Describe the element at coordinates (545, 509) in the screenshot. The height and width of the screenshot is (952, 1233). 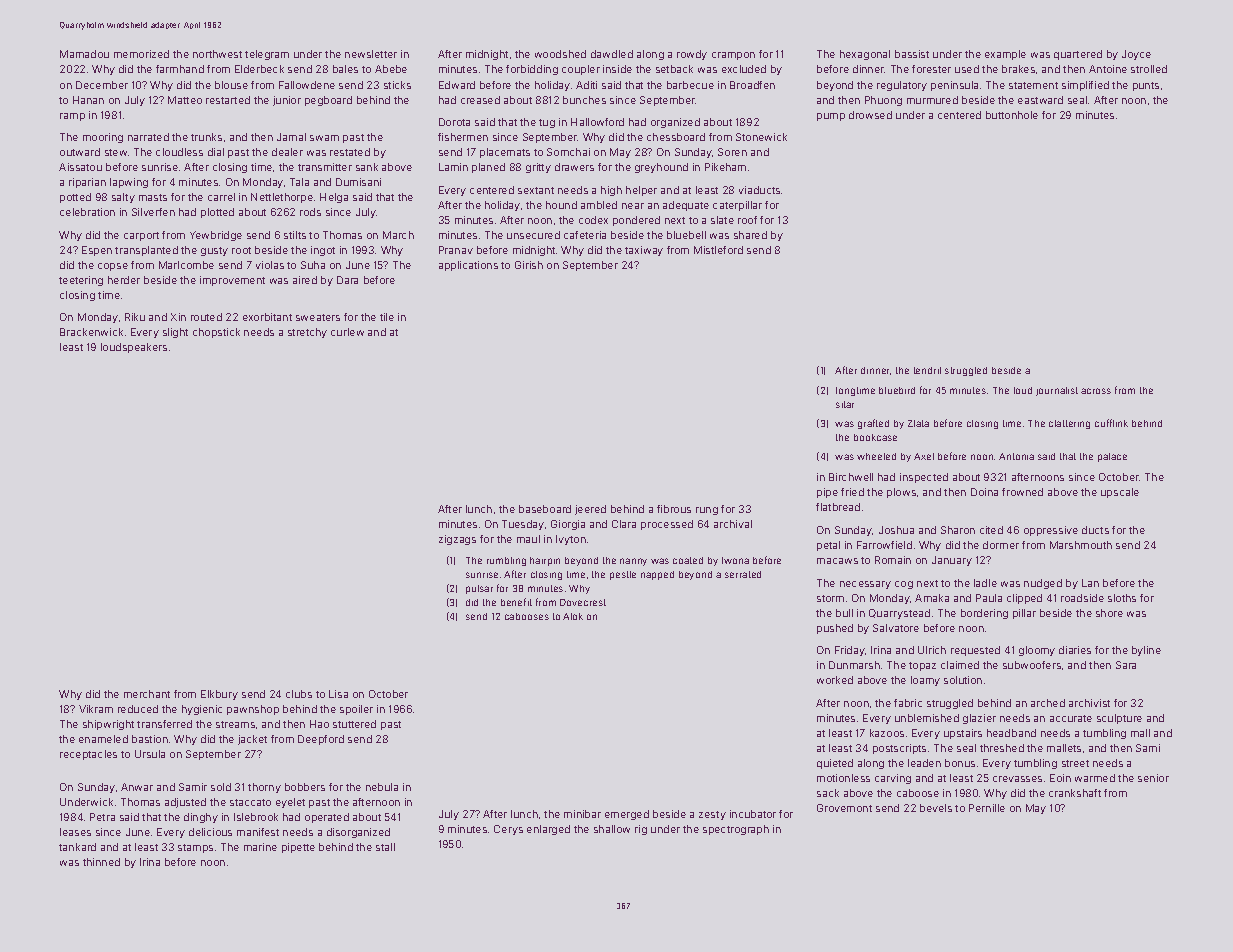
I see `baseboard` at that location.
